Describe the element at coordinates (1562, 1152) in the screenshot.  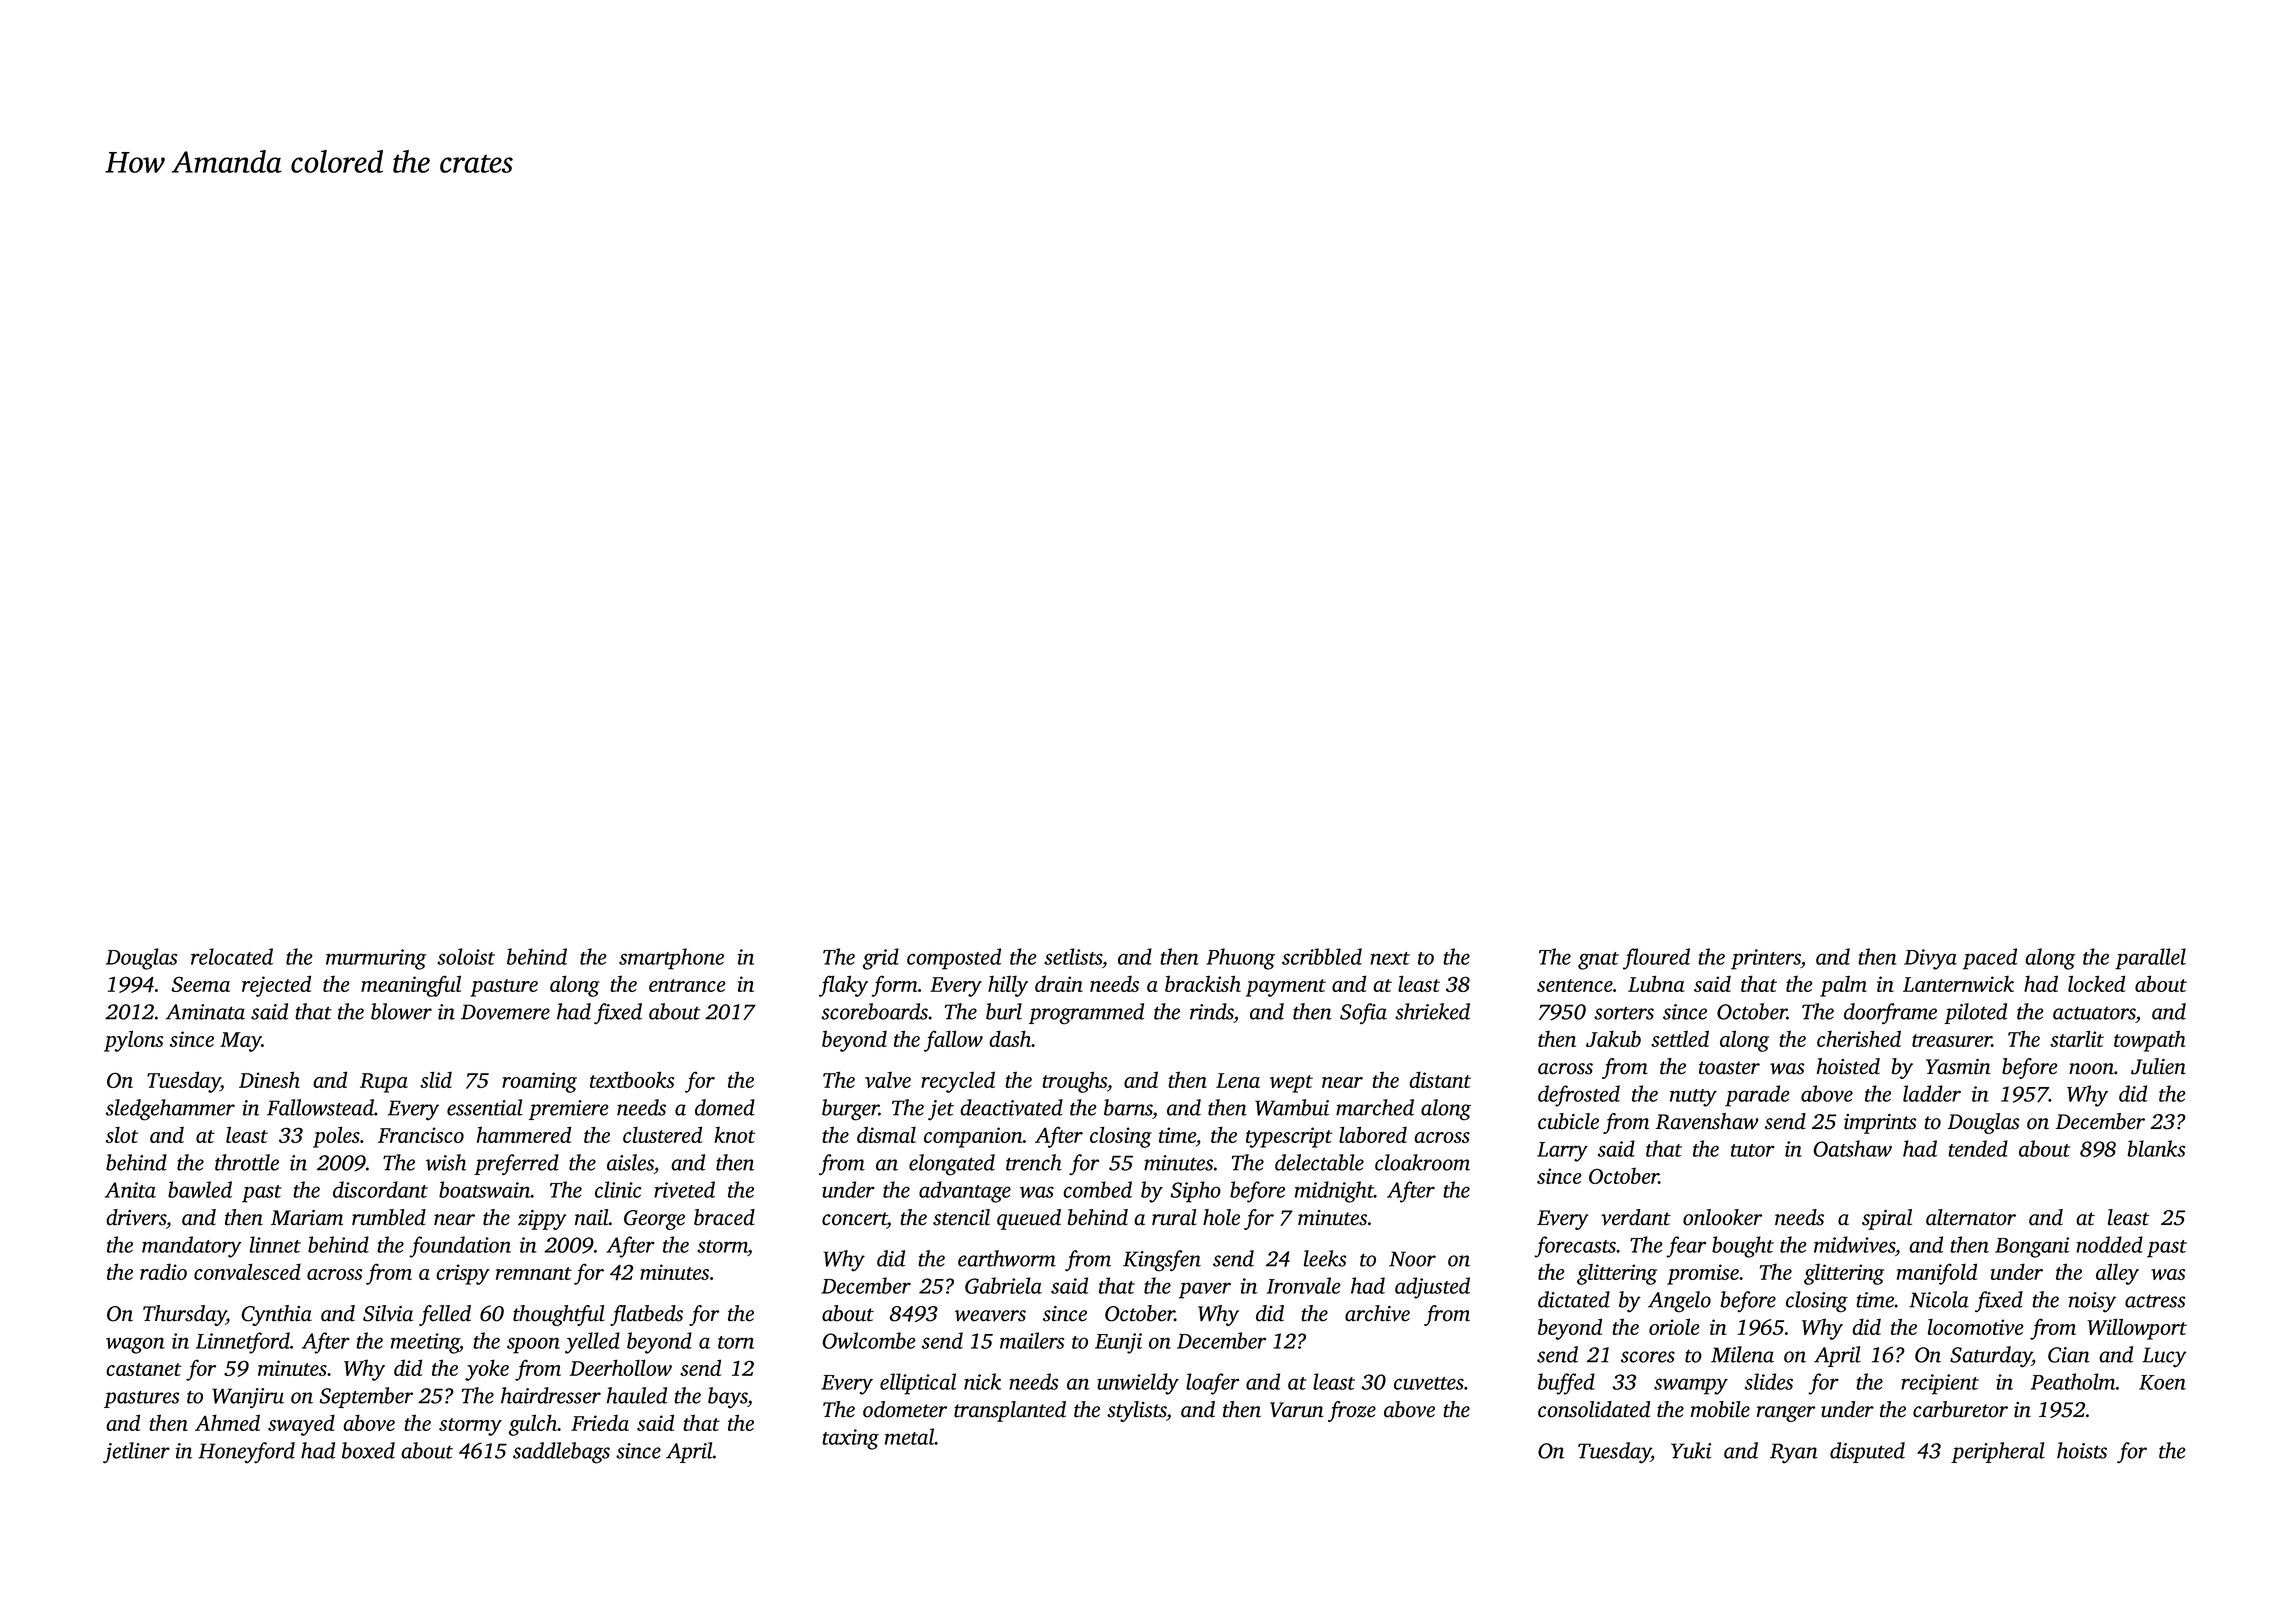
I see `Larry` at that location.
